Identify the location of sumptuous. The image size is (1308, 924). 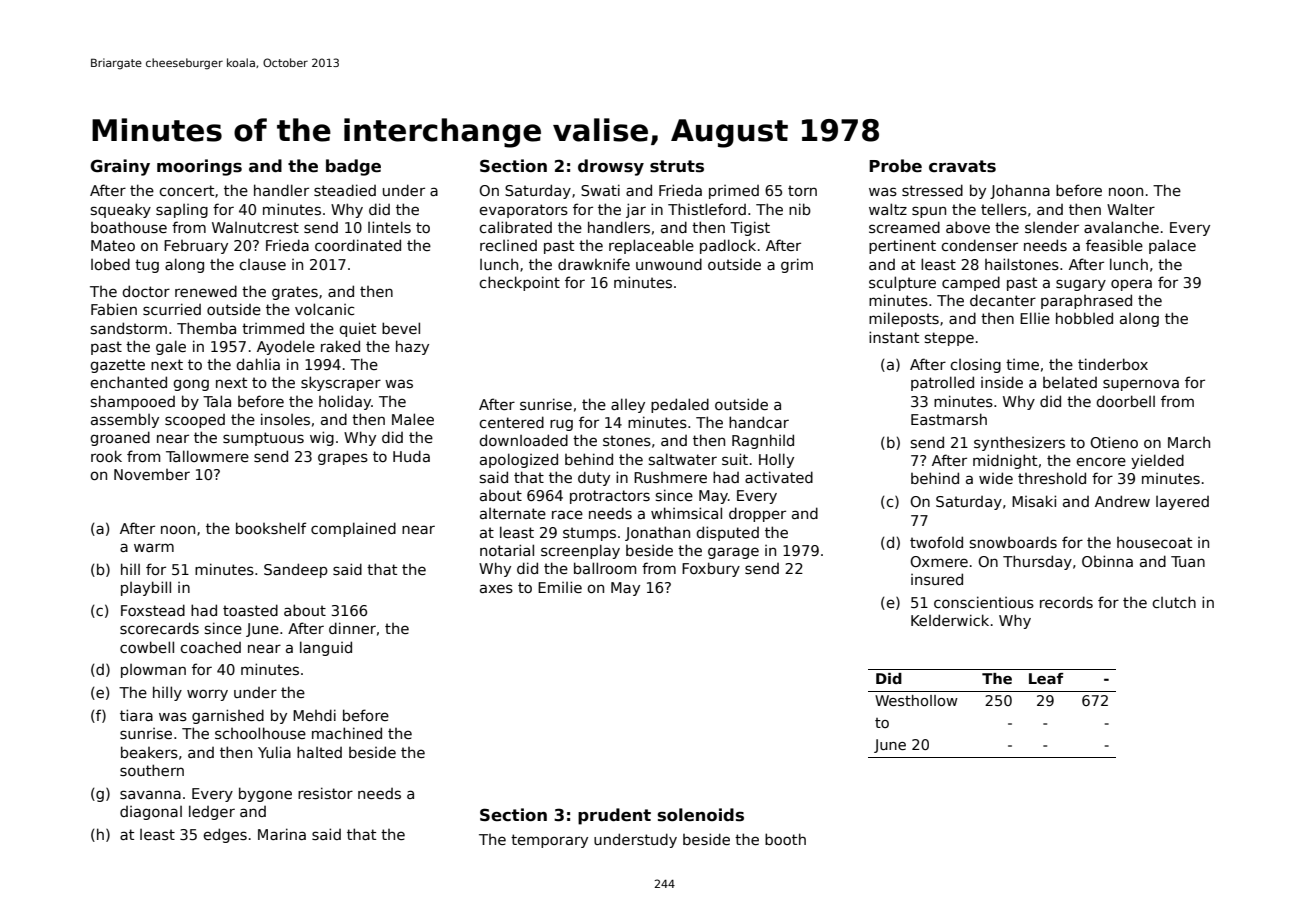
(263, 439).
